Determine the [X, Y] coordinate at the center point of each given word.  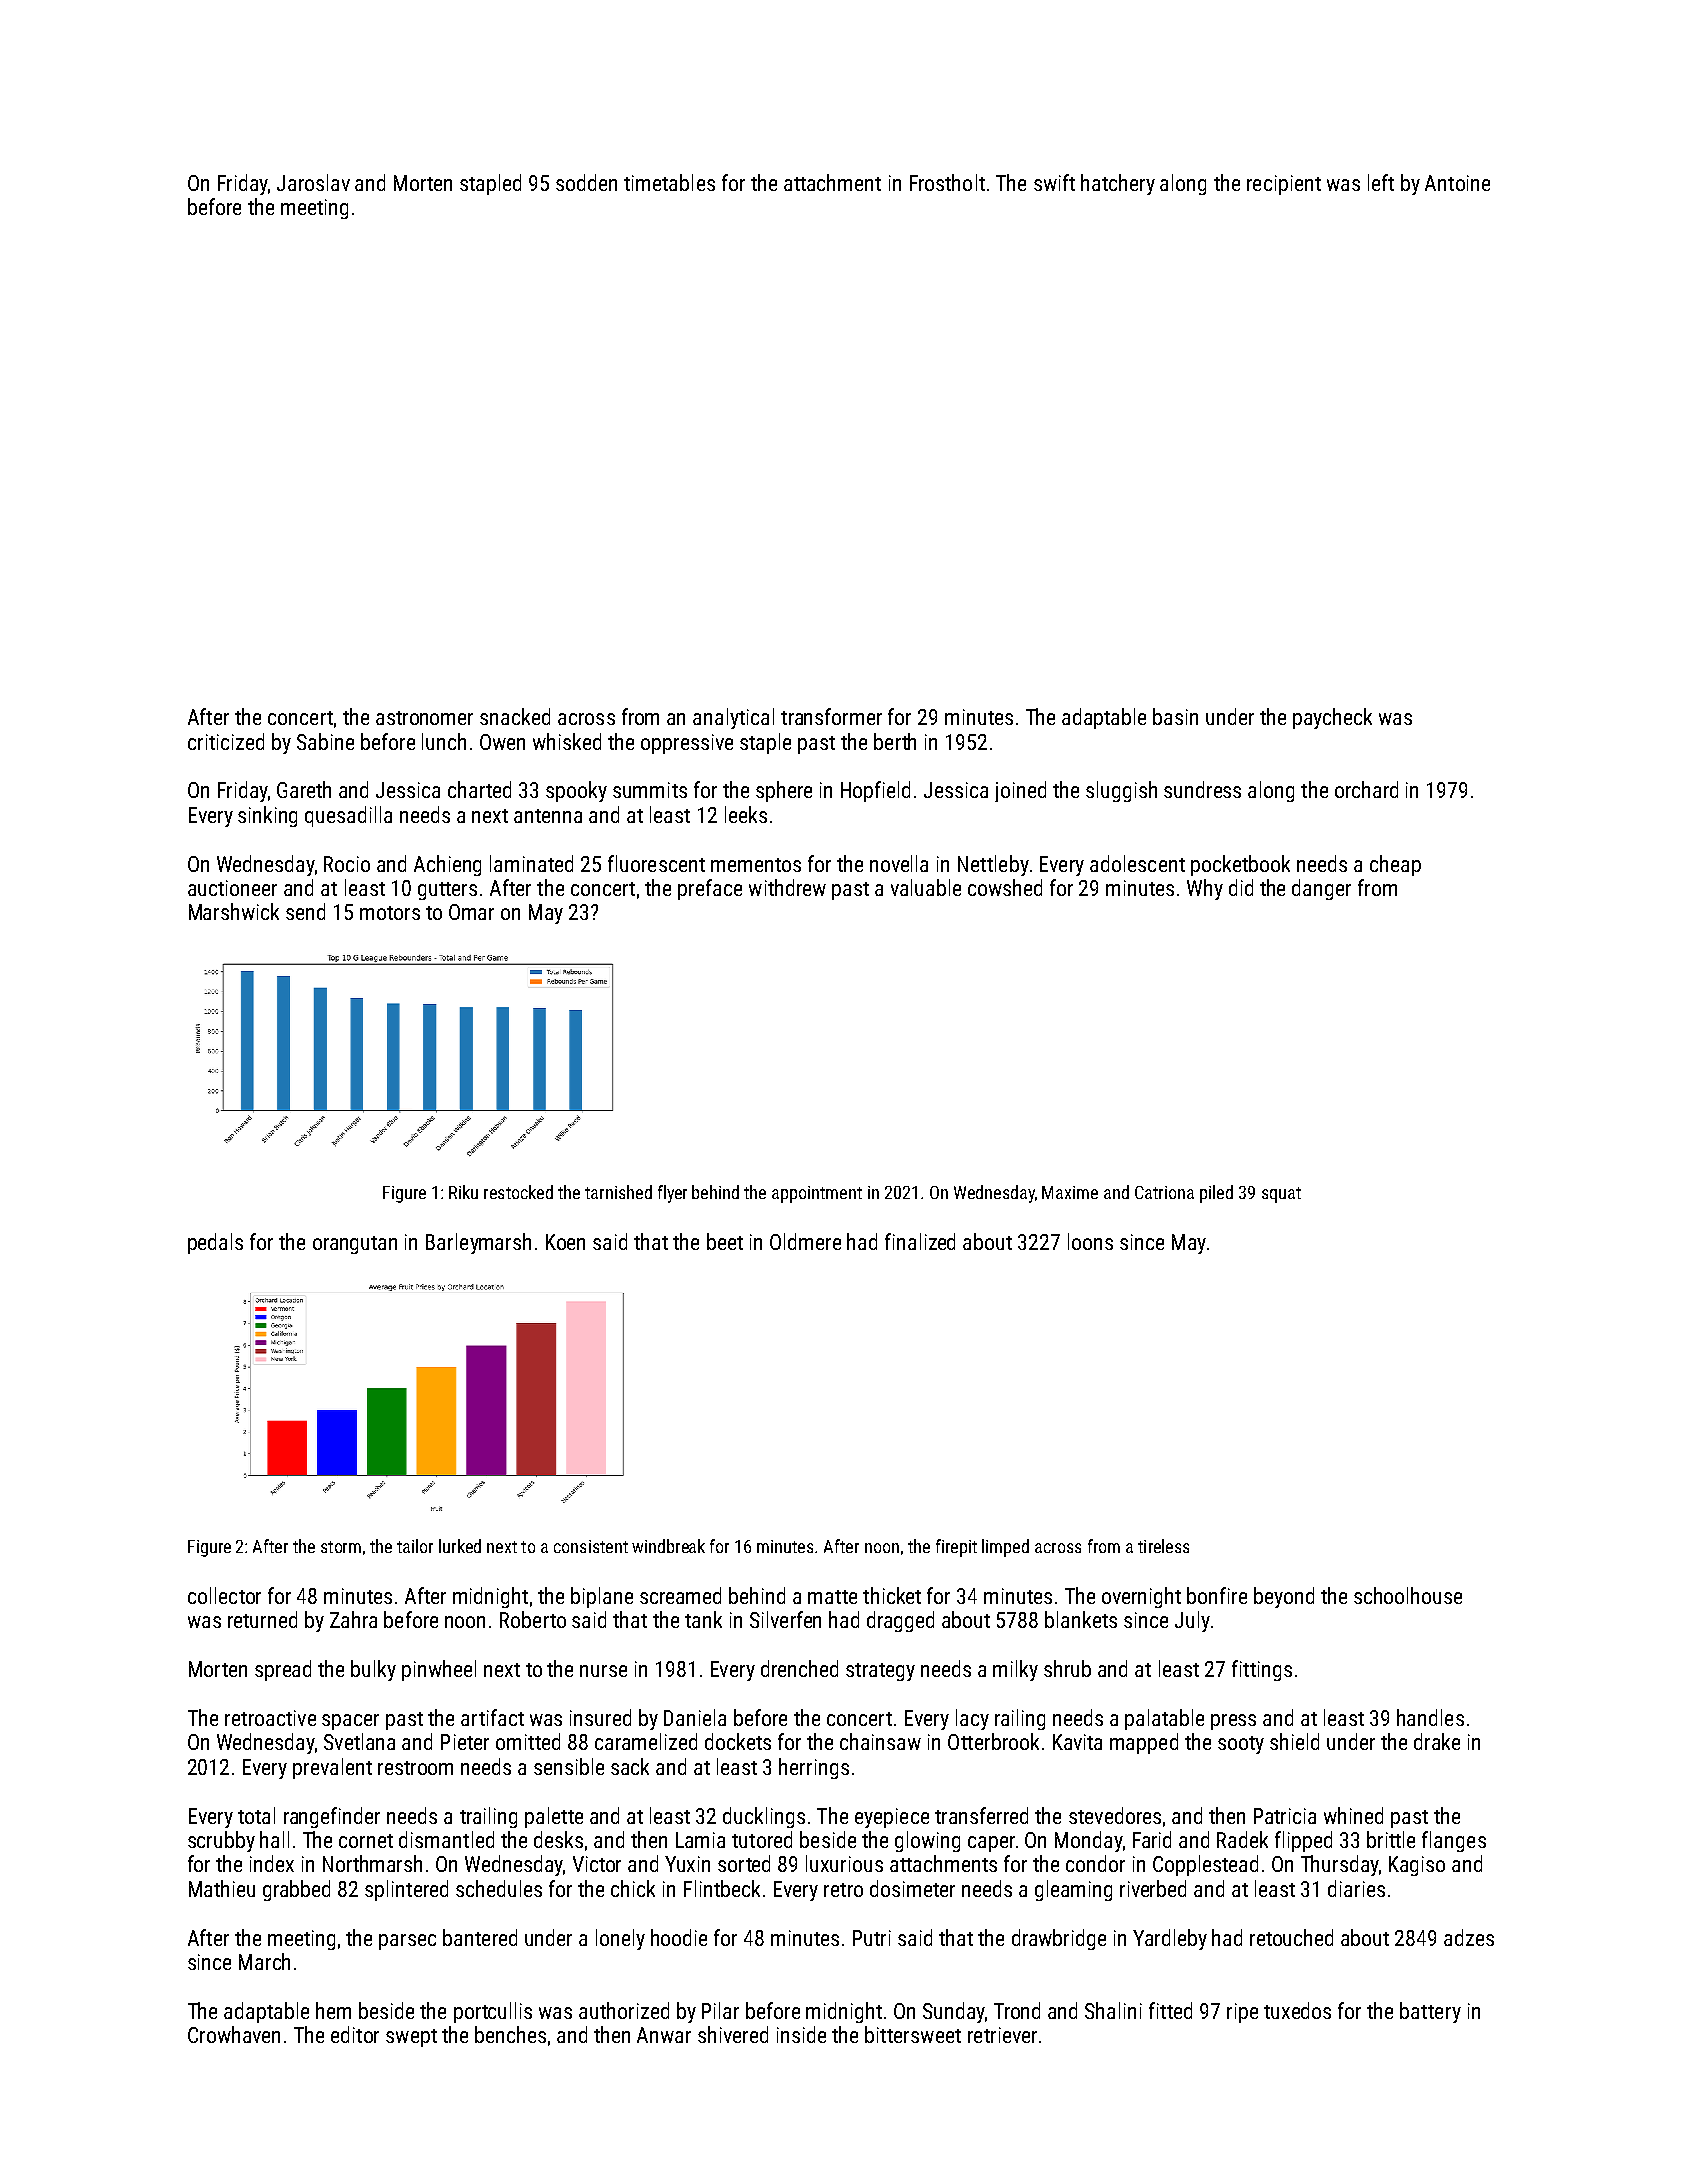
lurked [460, 1546]
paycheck [1332, 718]
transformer [831, 716]
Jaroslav [313, 182]
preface [710, 889]
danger [1321, 889]
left [1381, 182]
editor [355, 2034]
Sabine [325, 741]
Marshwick [234, 911]
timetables [669, 182]
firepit [956, 1548]
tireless [1163, 1546]
